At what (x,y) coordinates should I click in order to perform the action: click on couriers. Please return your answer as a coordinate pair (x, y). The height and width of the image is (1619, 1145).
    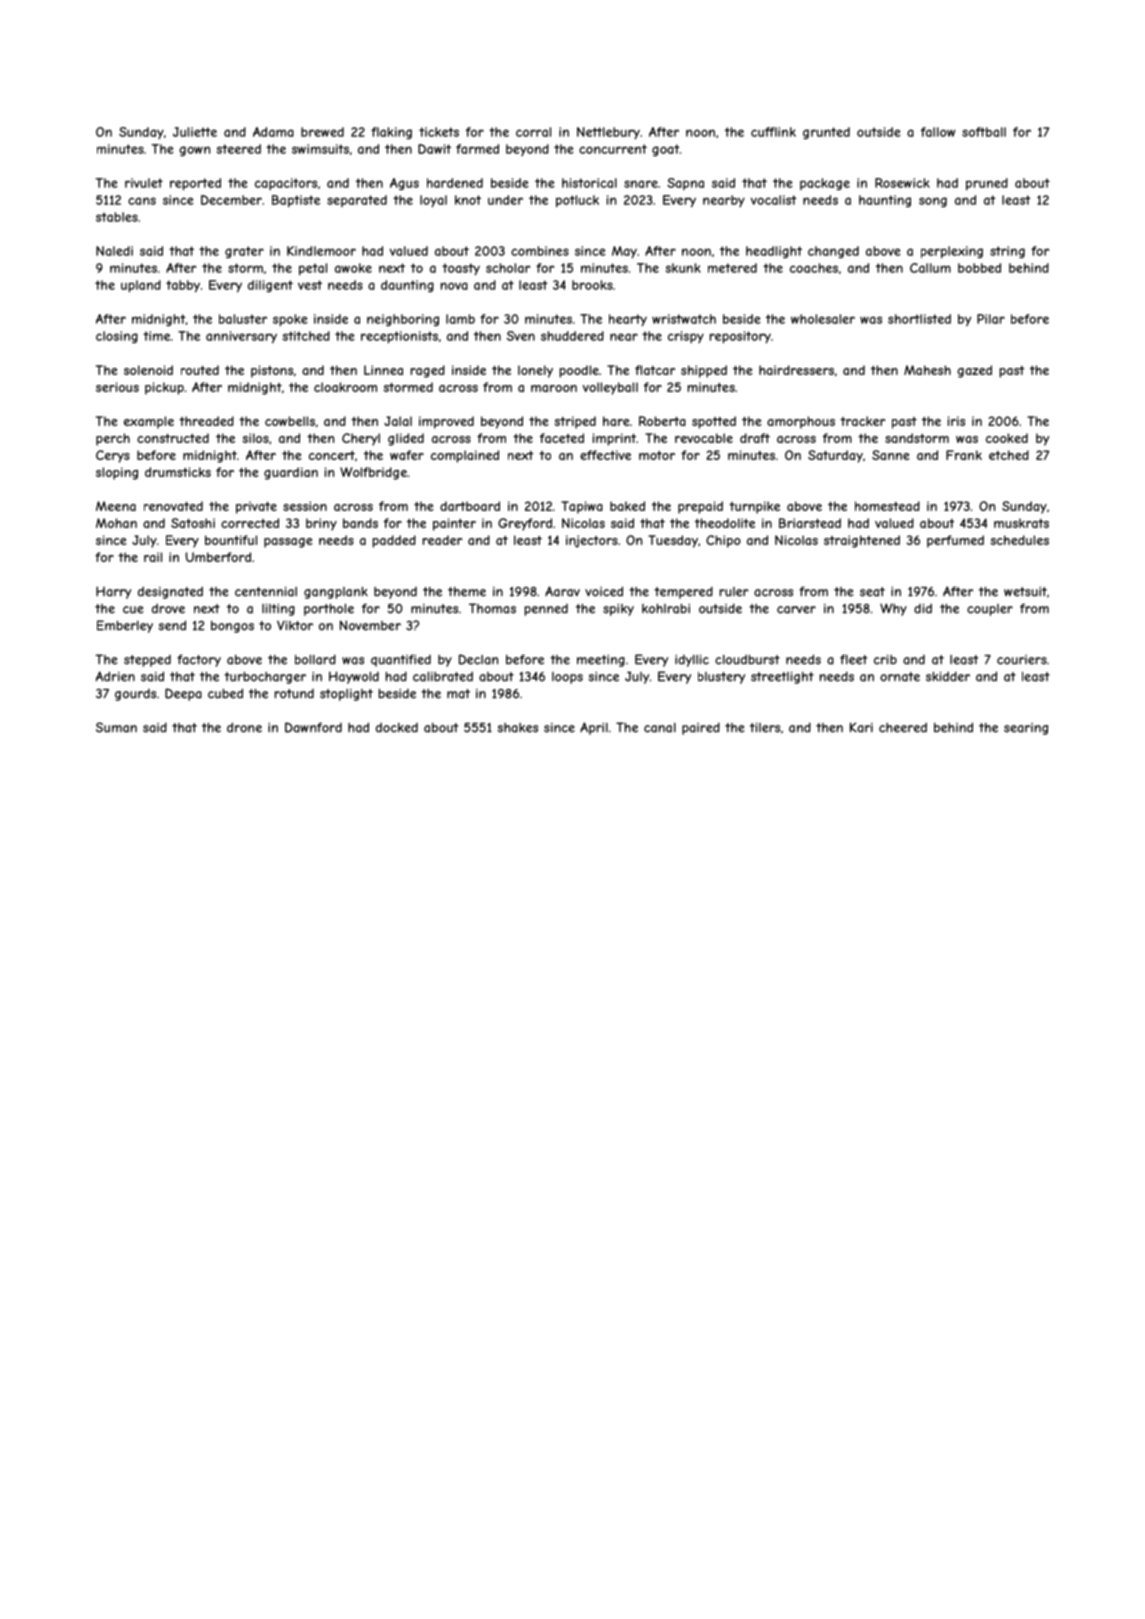
    Looking at the image, I should click on (1022, 660).
